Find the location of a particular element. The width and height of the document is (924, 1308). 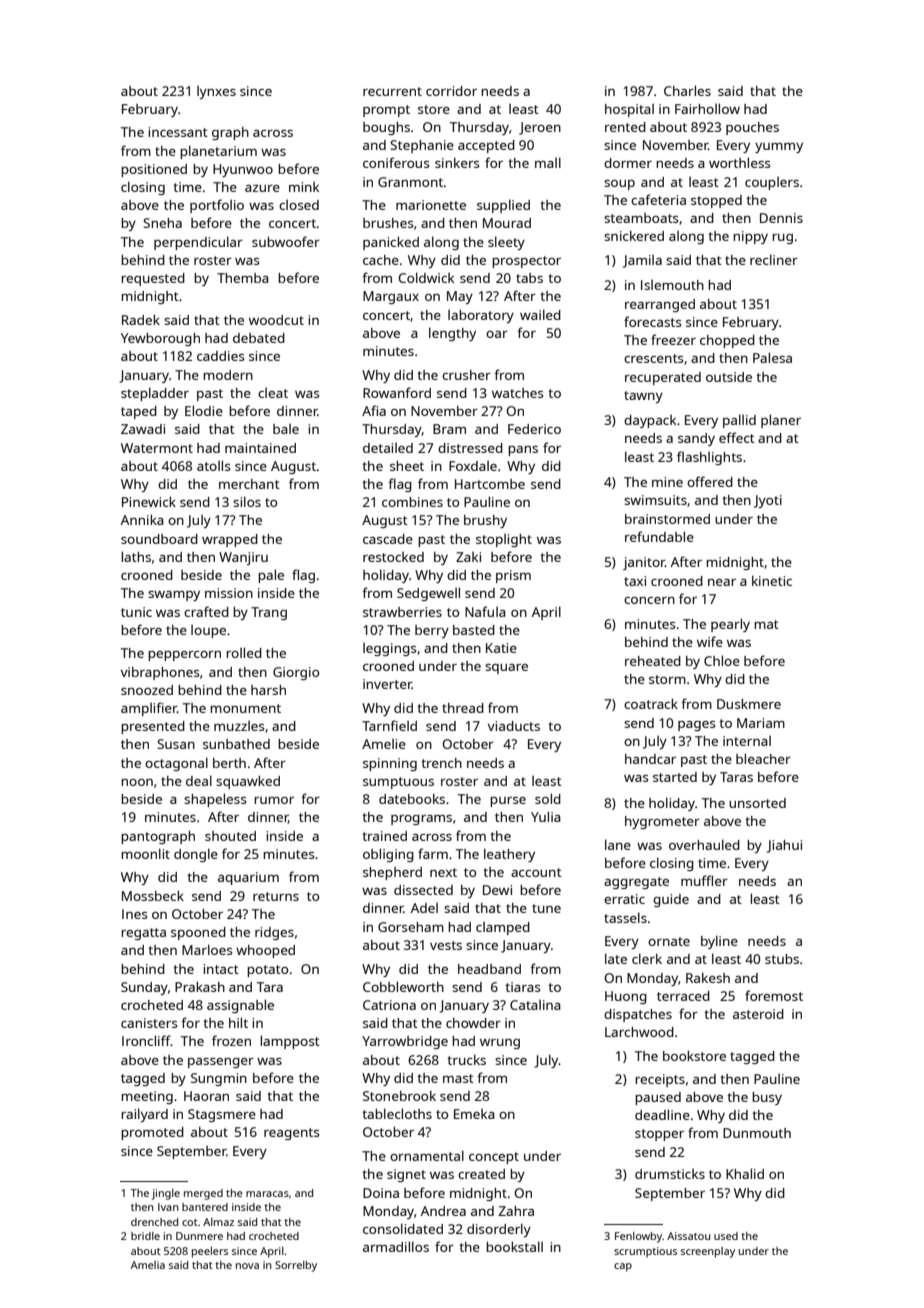

tunic is located at coordinates (136, 612).
